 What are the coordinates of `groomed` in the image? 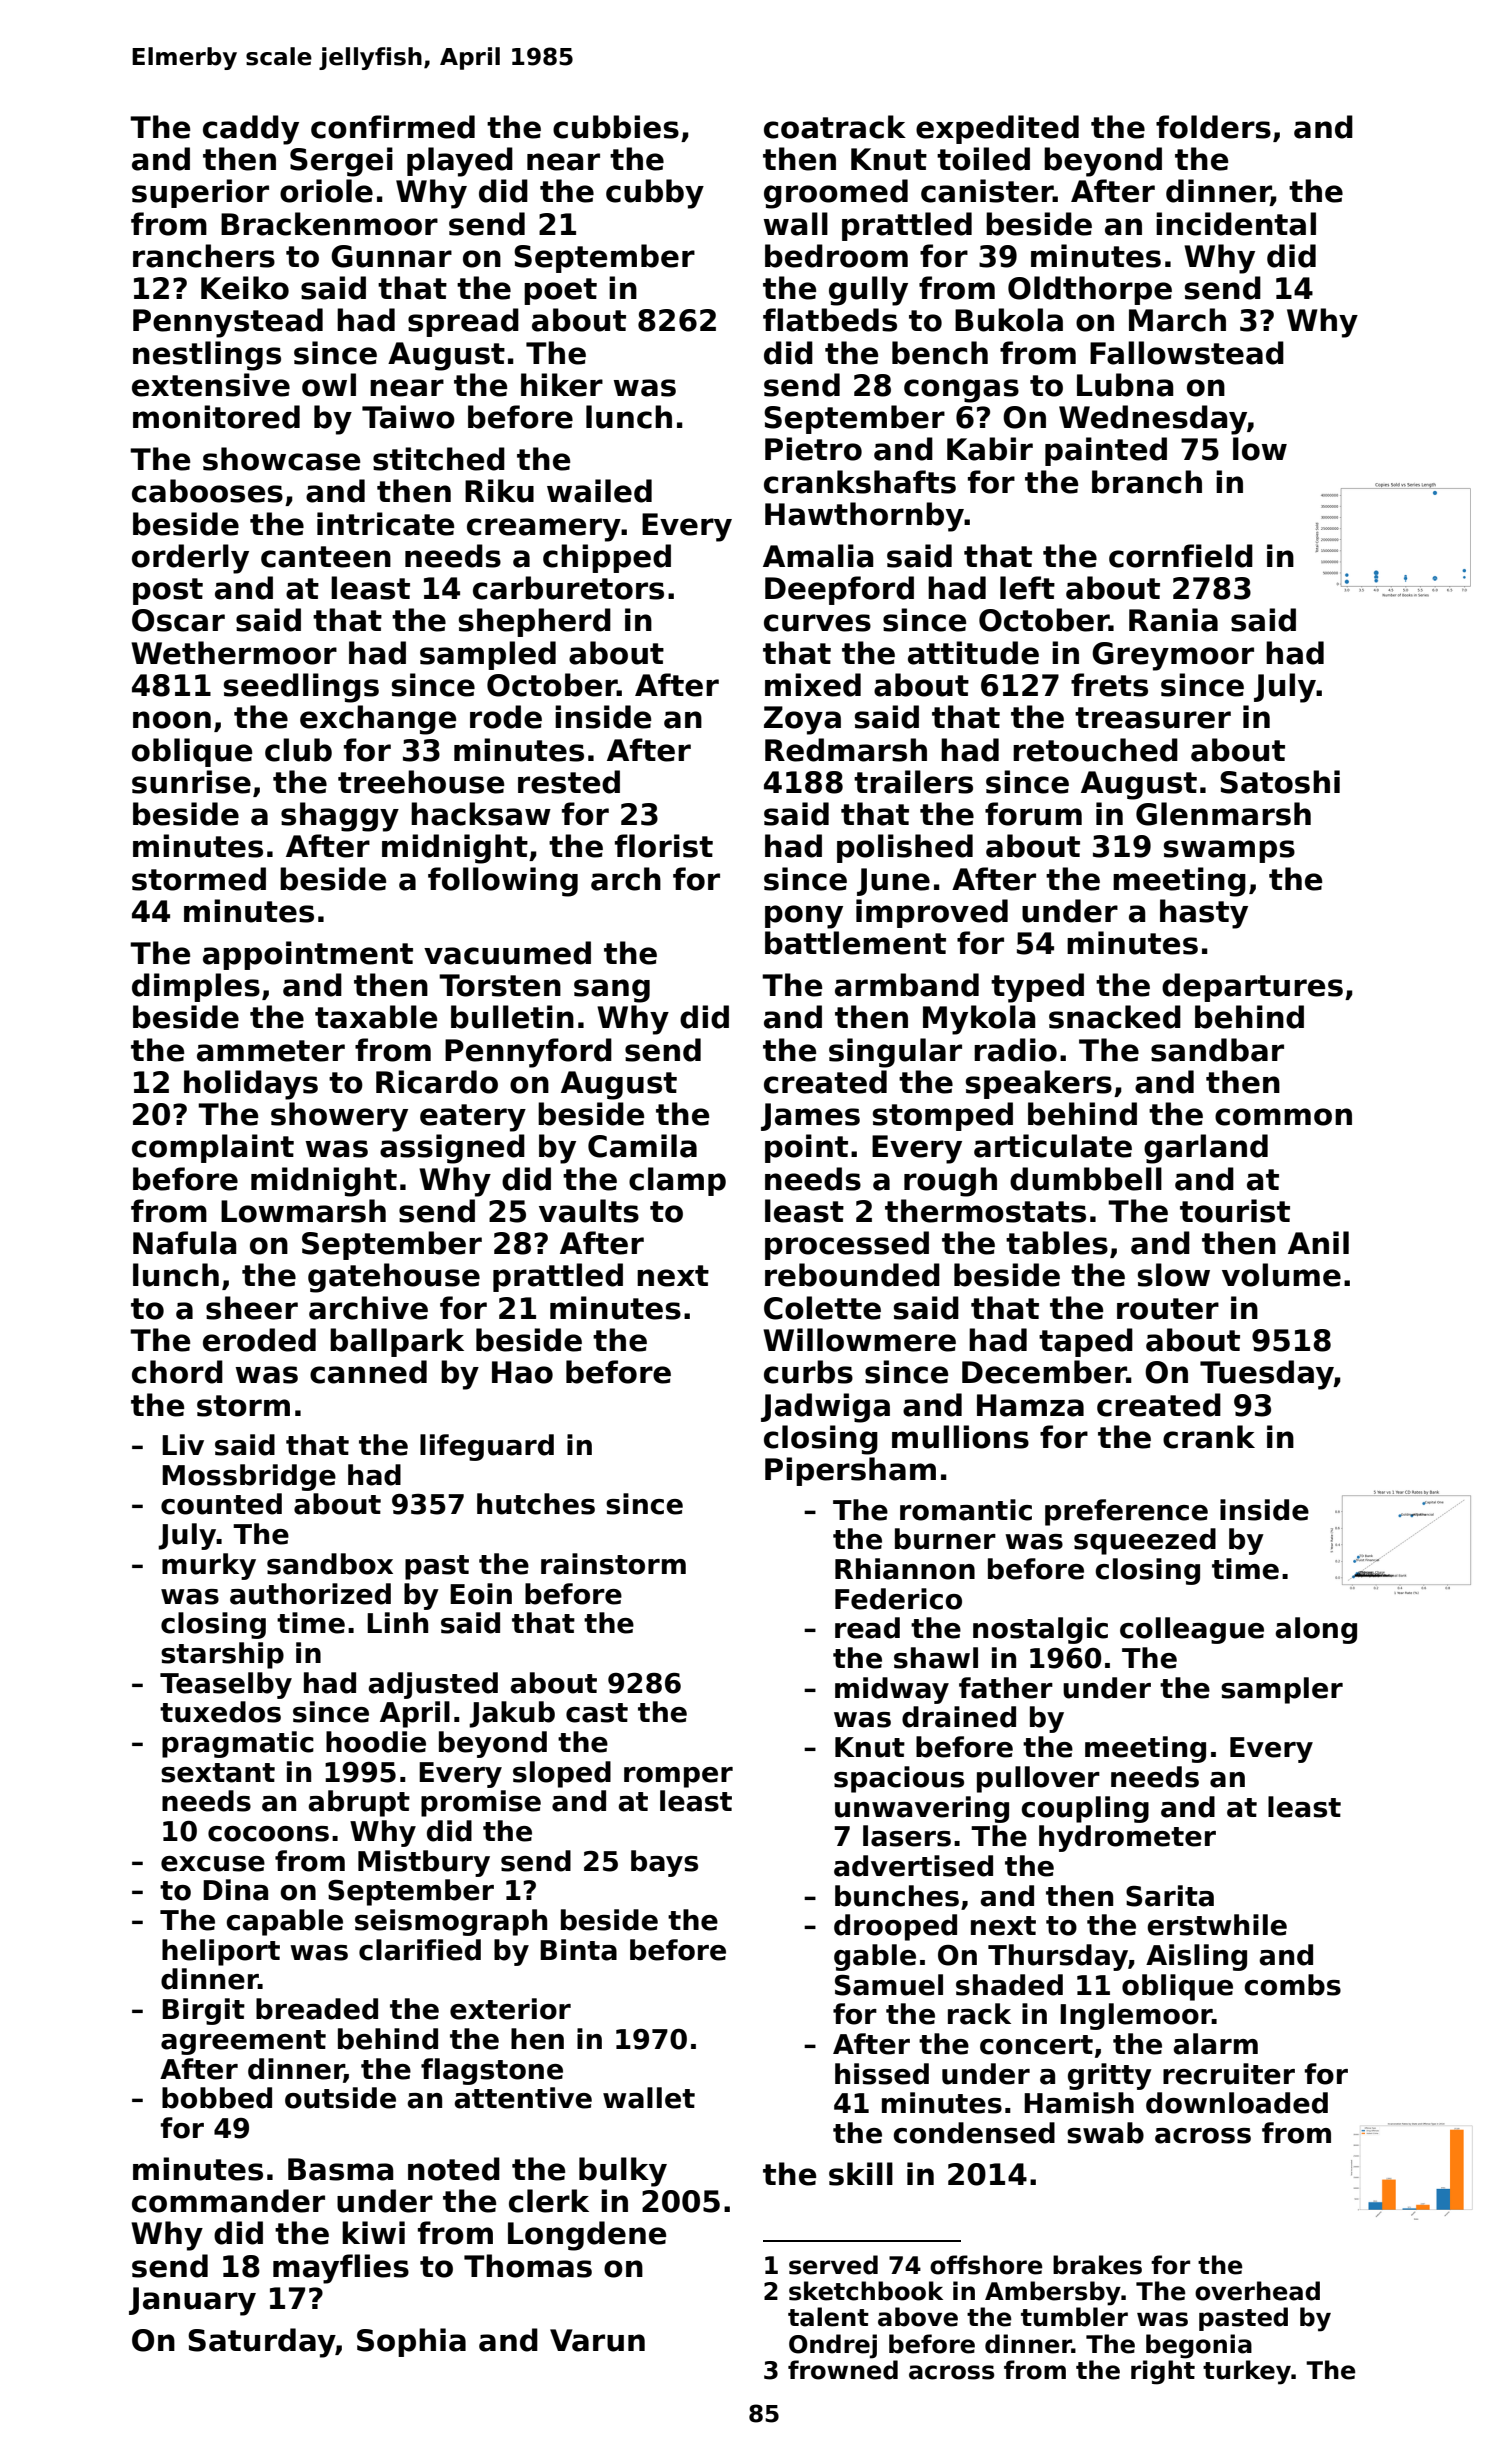 It's located at (836, 194).
